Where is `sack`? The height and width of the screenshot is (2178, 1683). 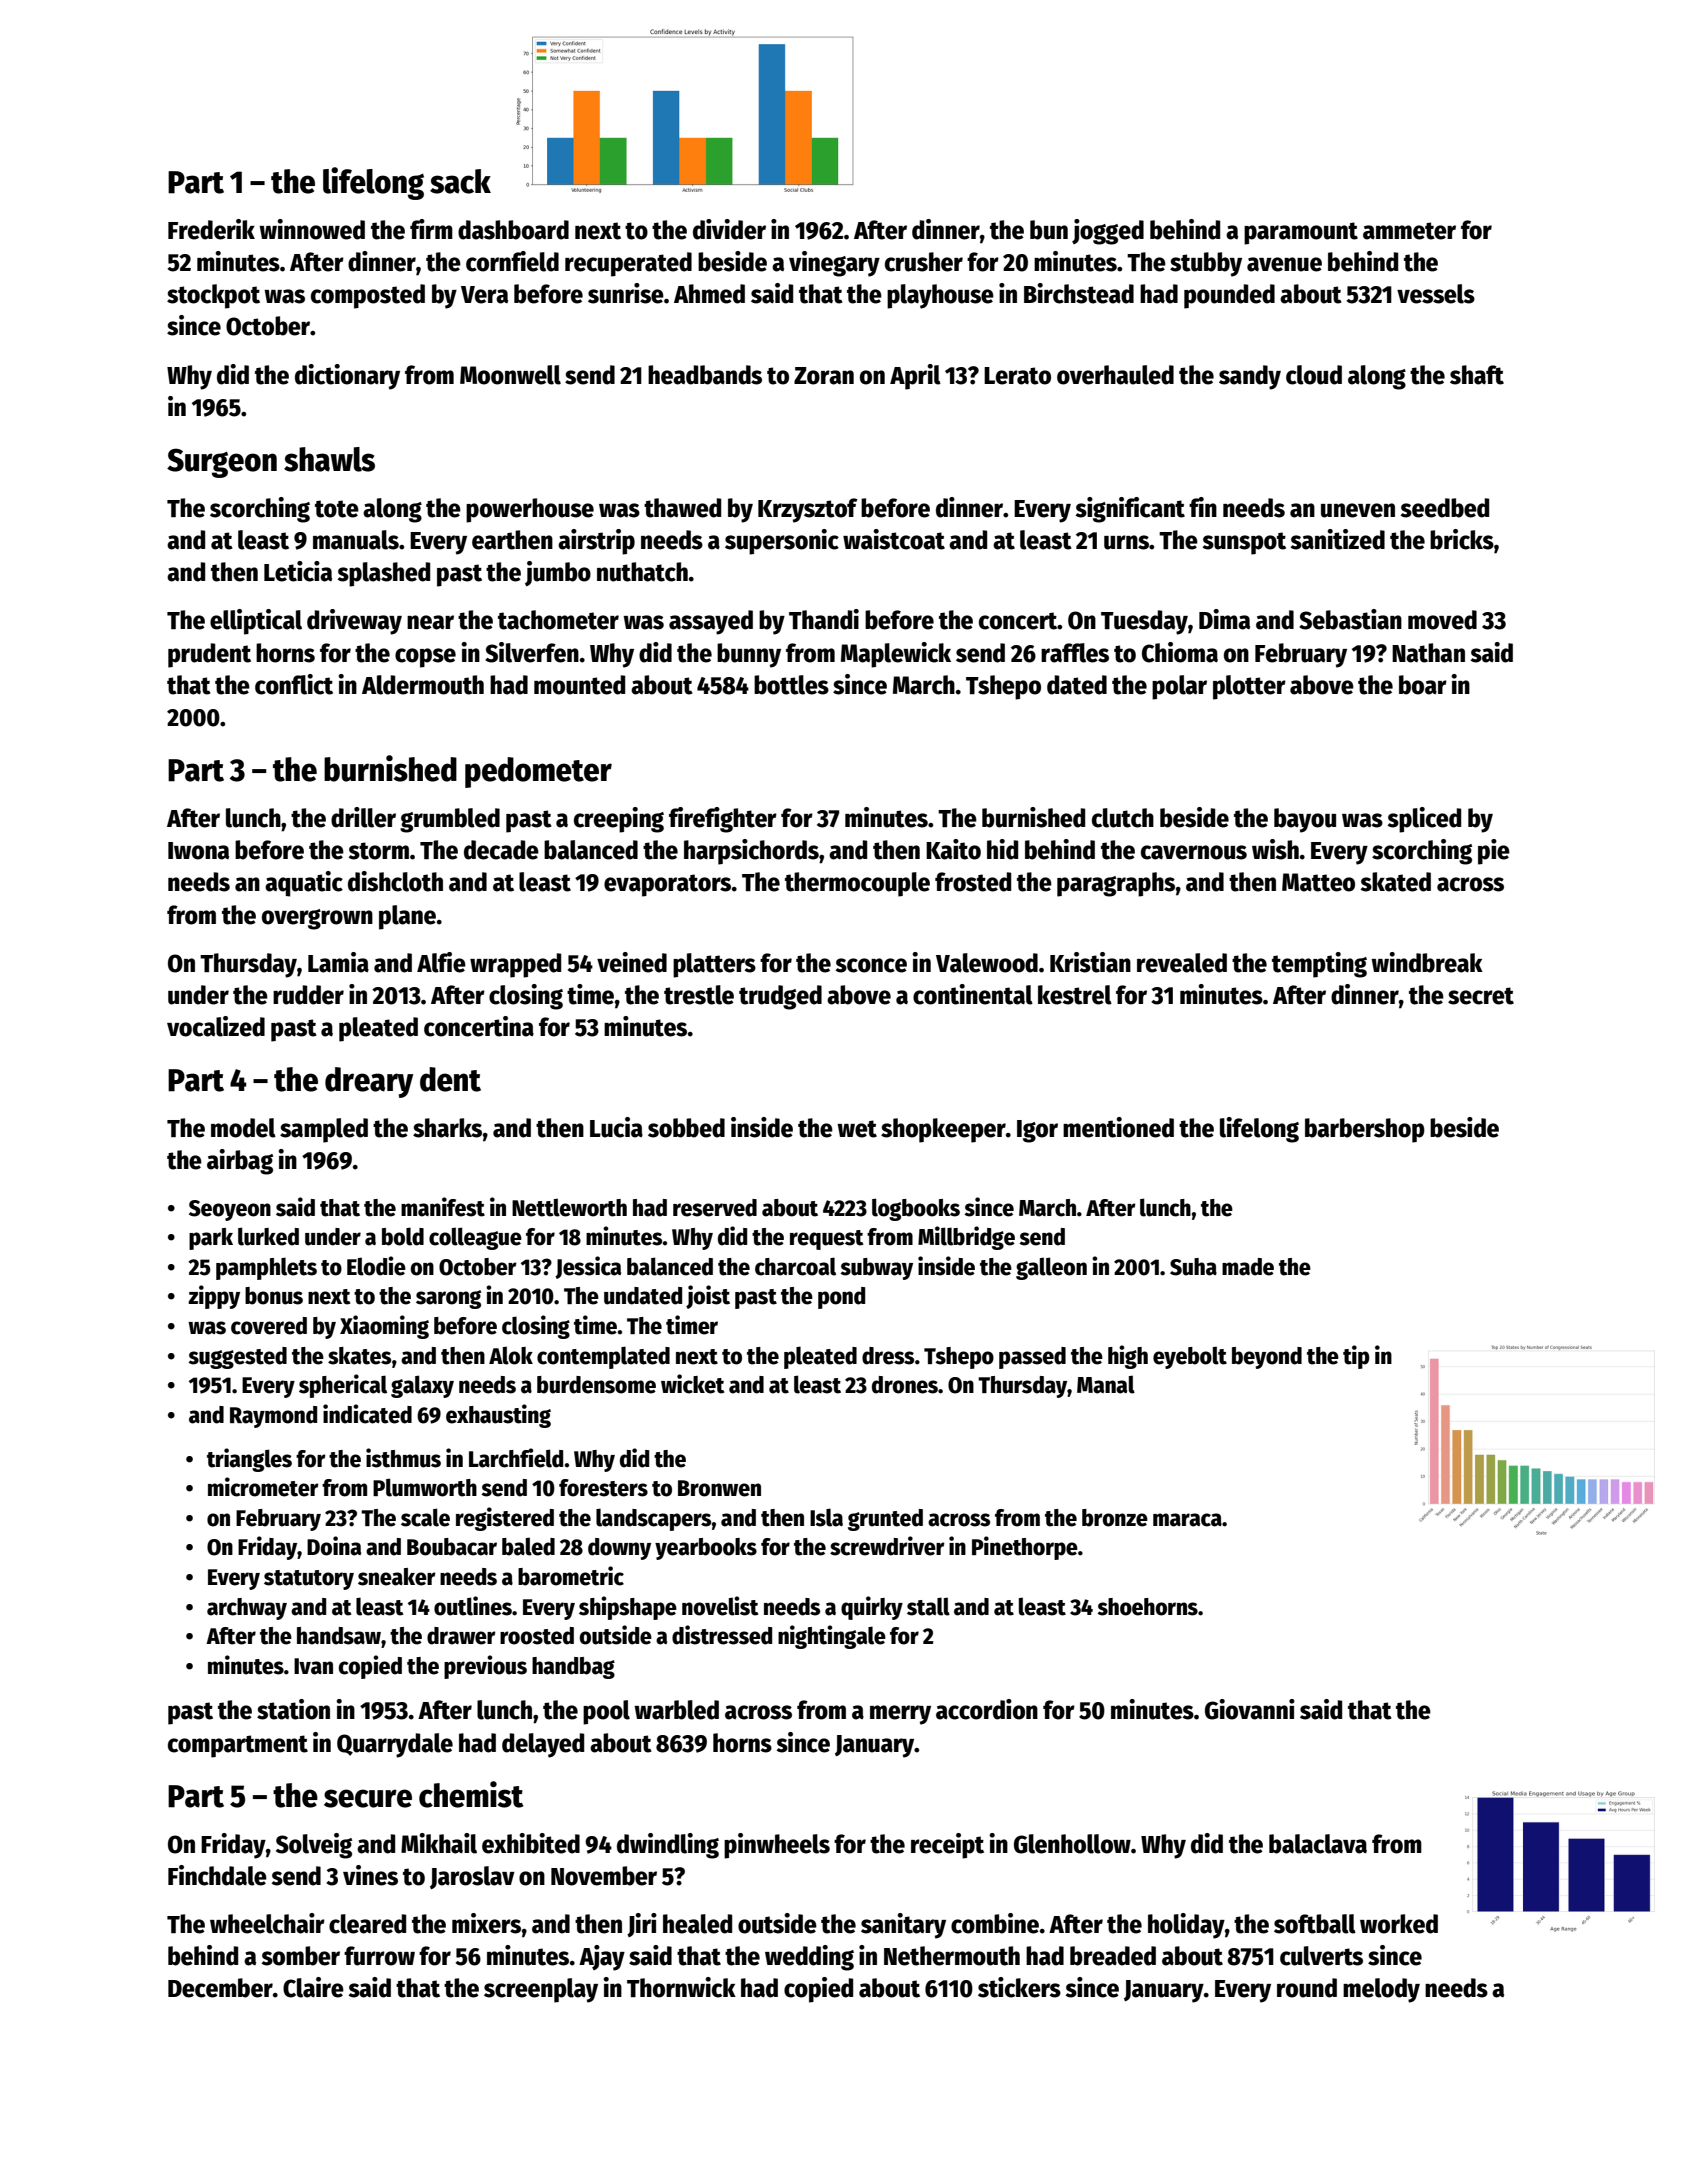
sack is located at coordinates (460, 181).
